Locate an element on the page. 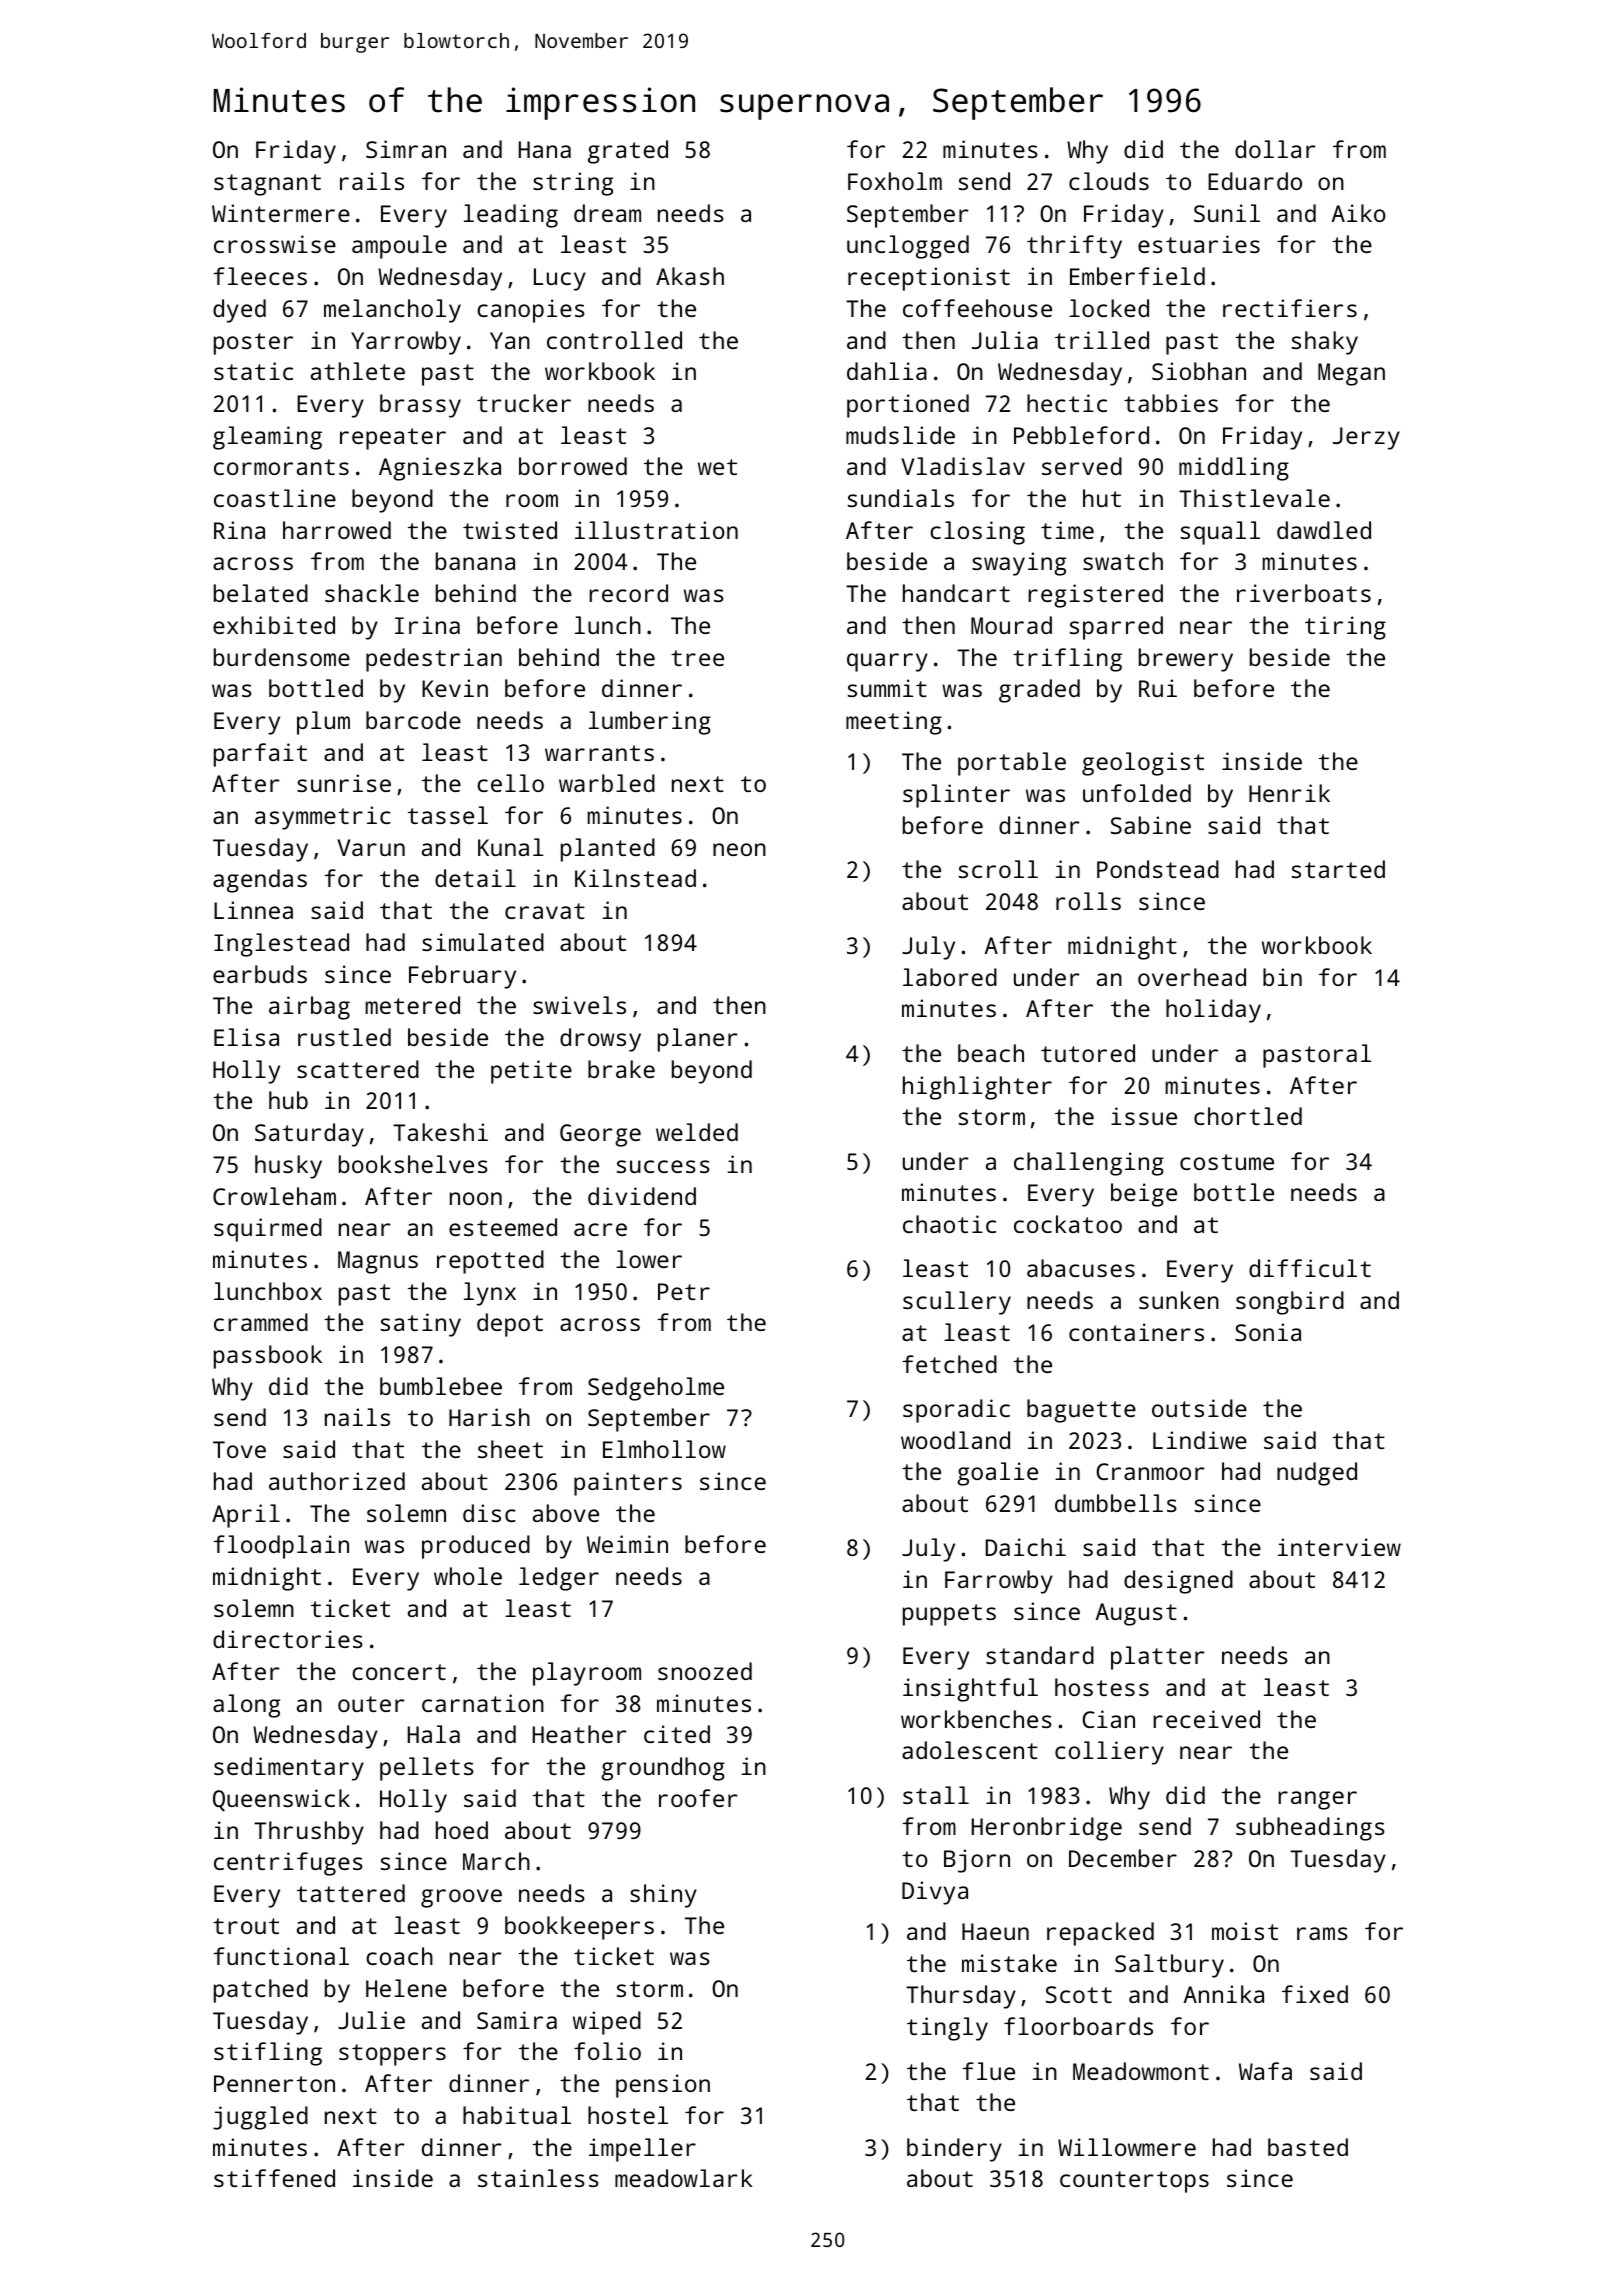 This page has width=1620, height=2292. dream is located at coordinates (607, 213).
